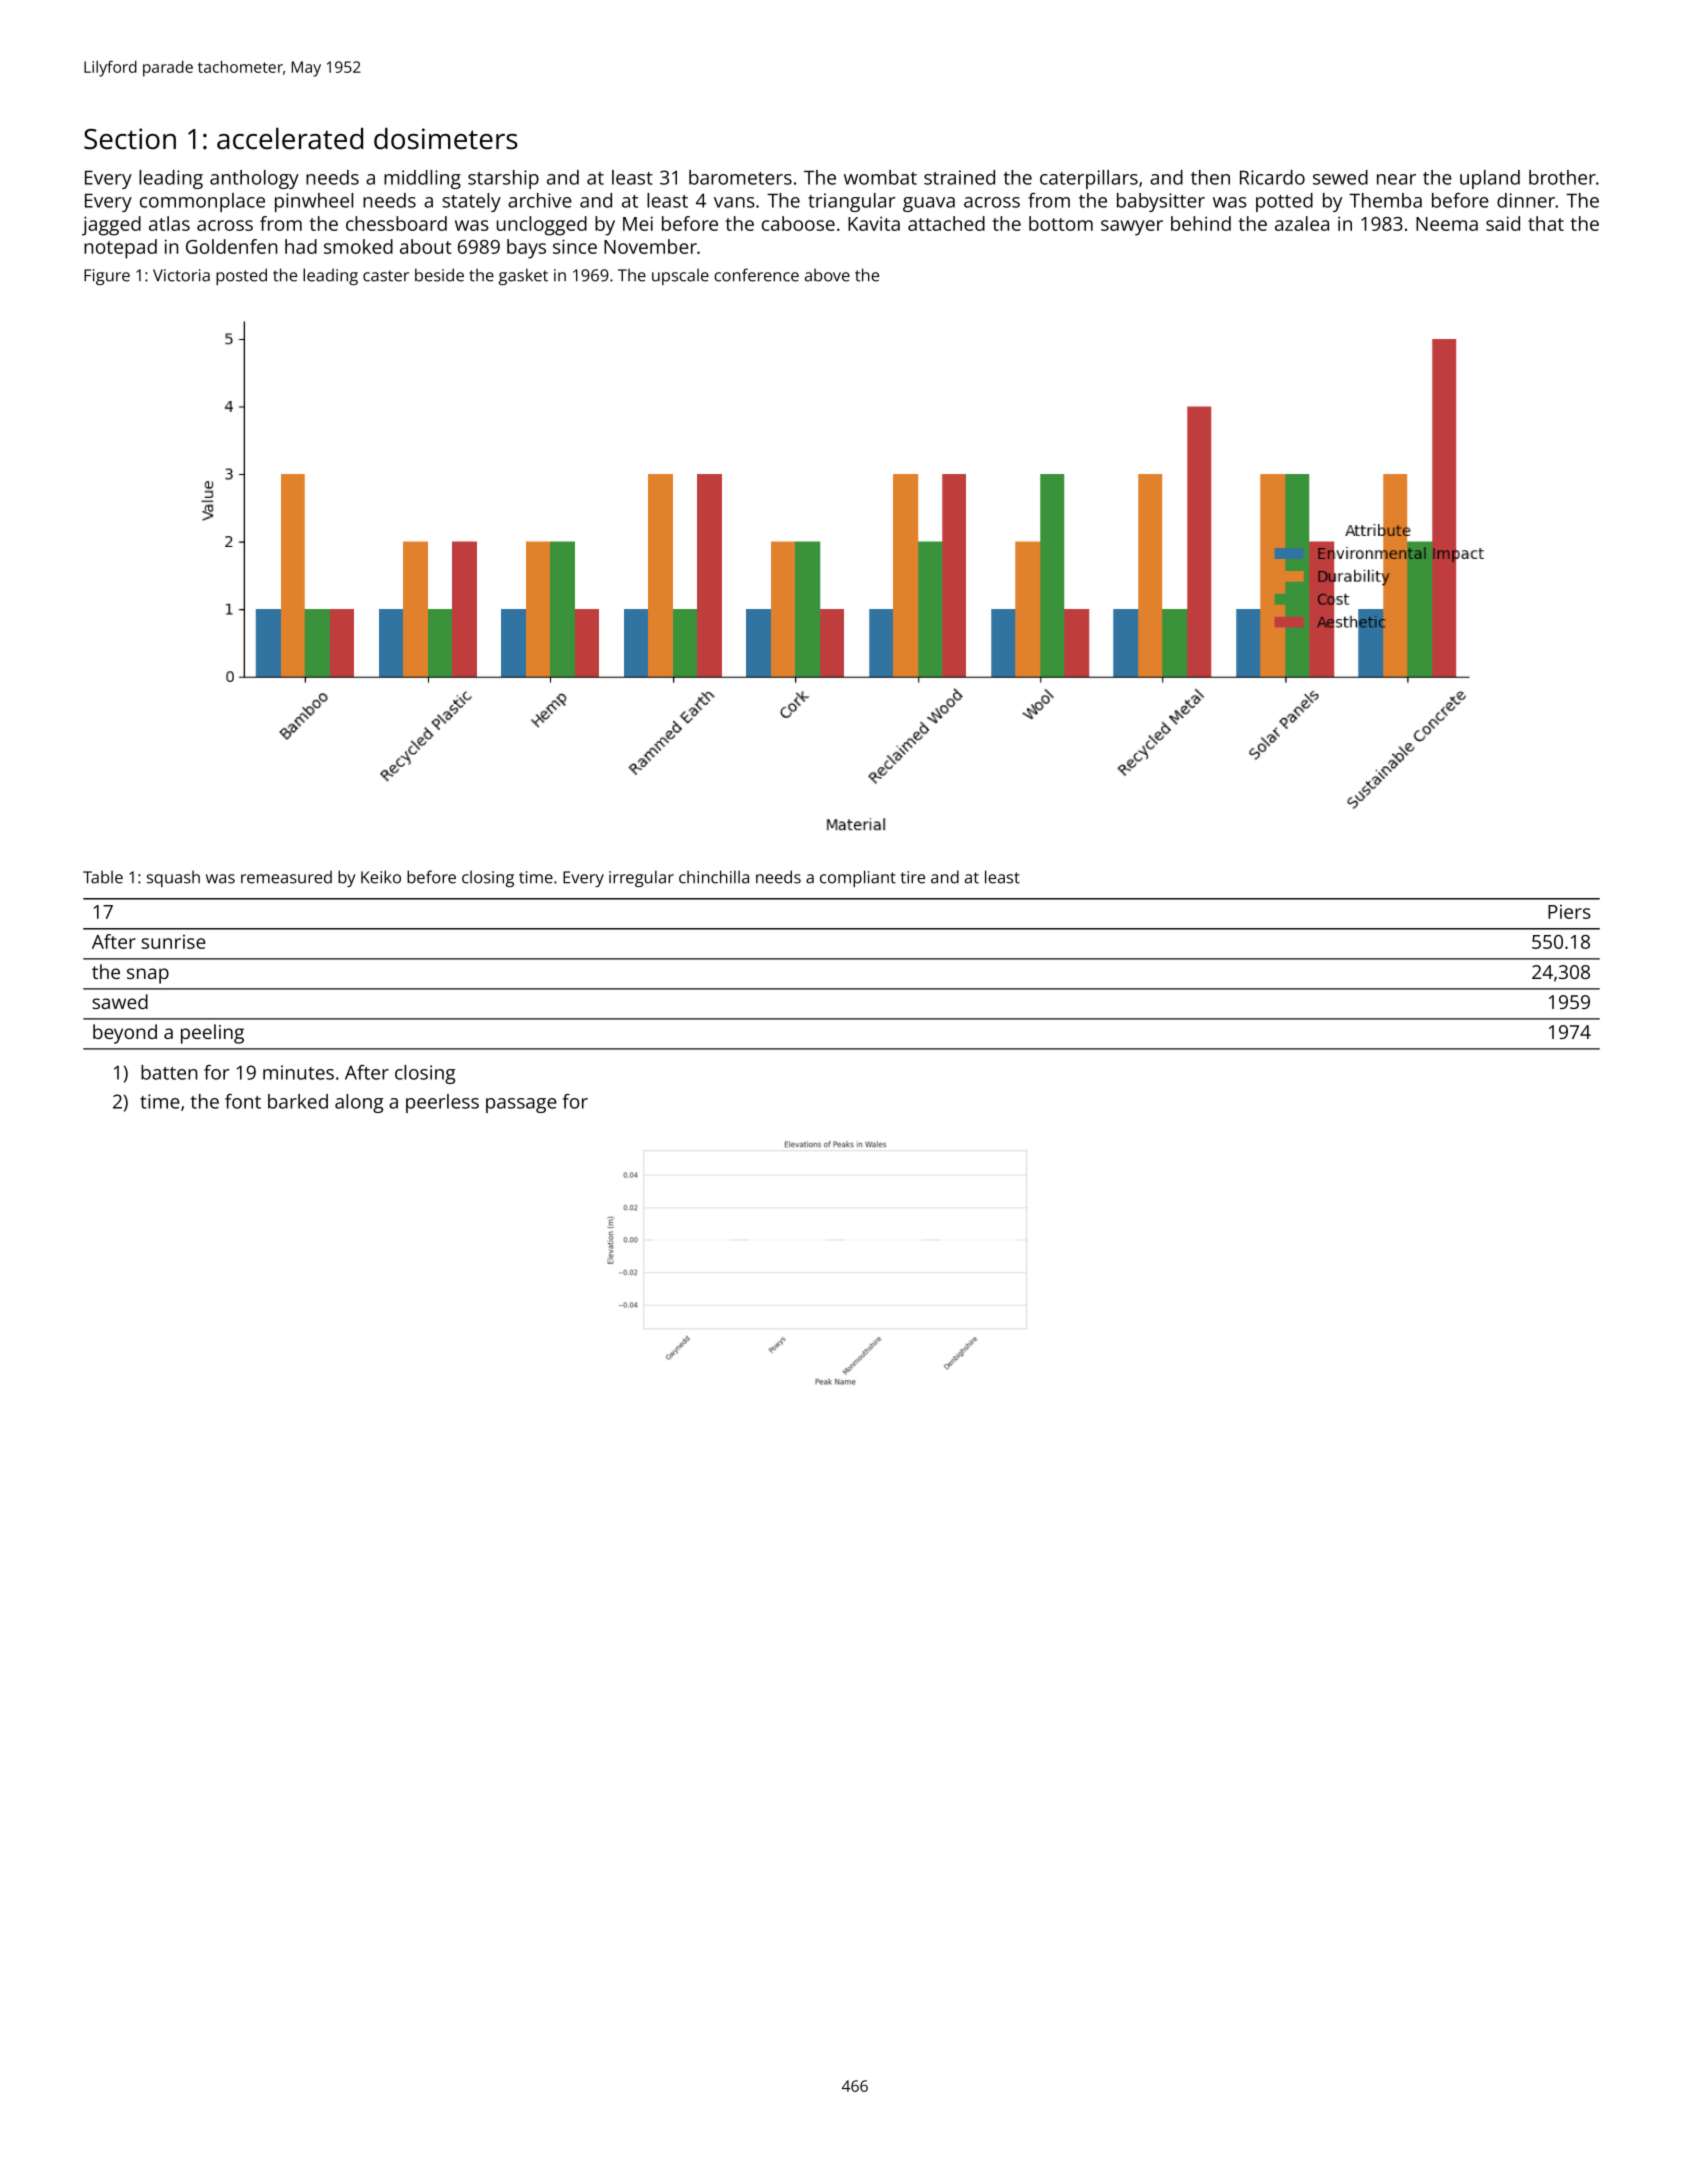 This screenshot has height=2178, width=1683. What do you see at coordinates (858, 878) in the screenshot?
I see `compliant` at bounding box center [858, 878].
